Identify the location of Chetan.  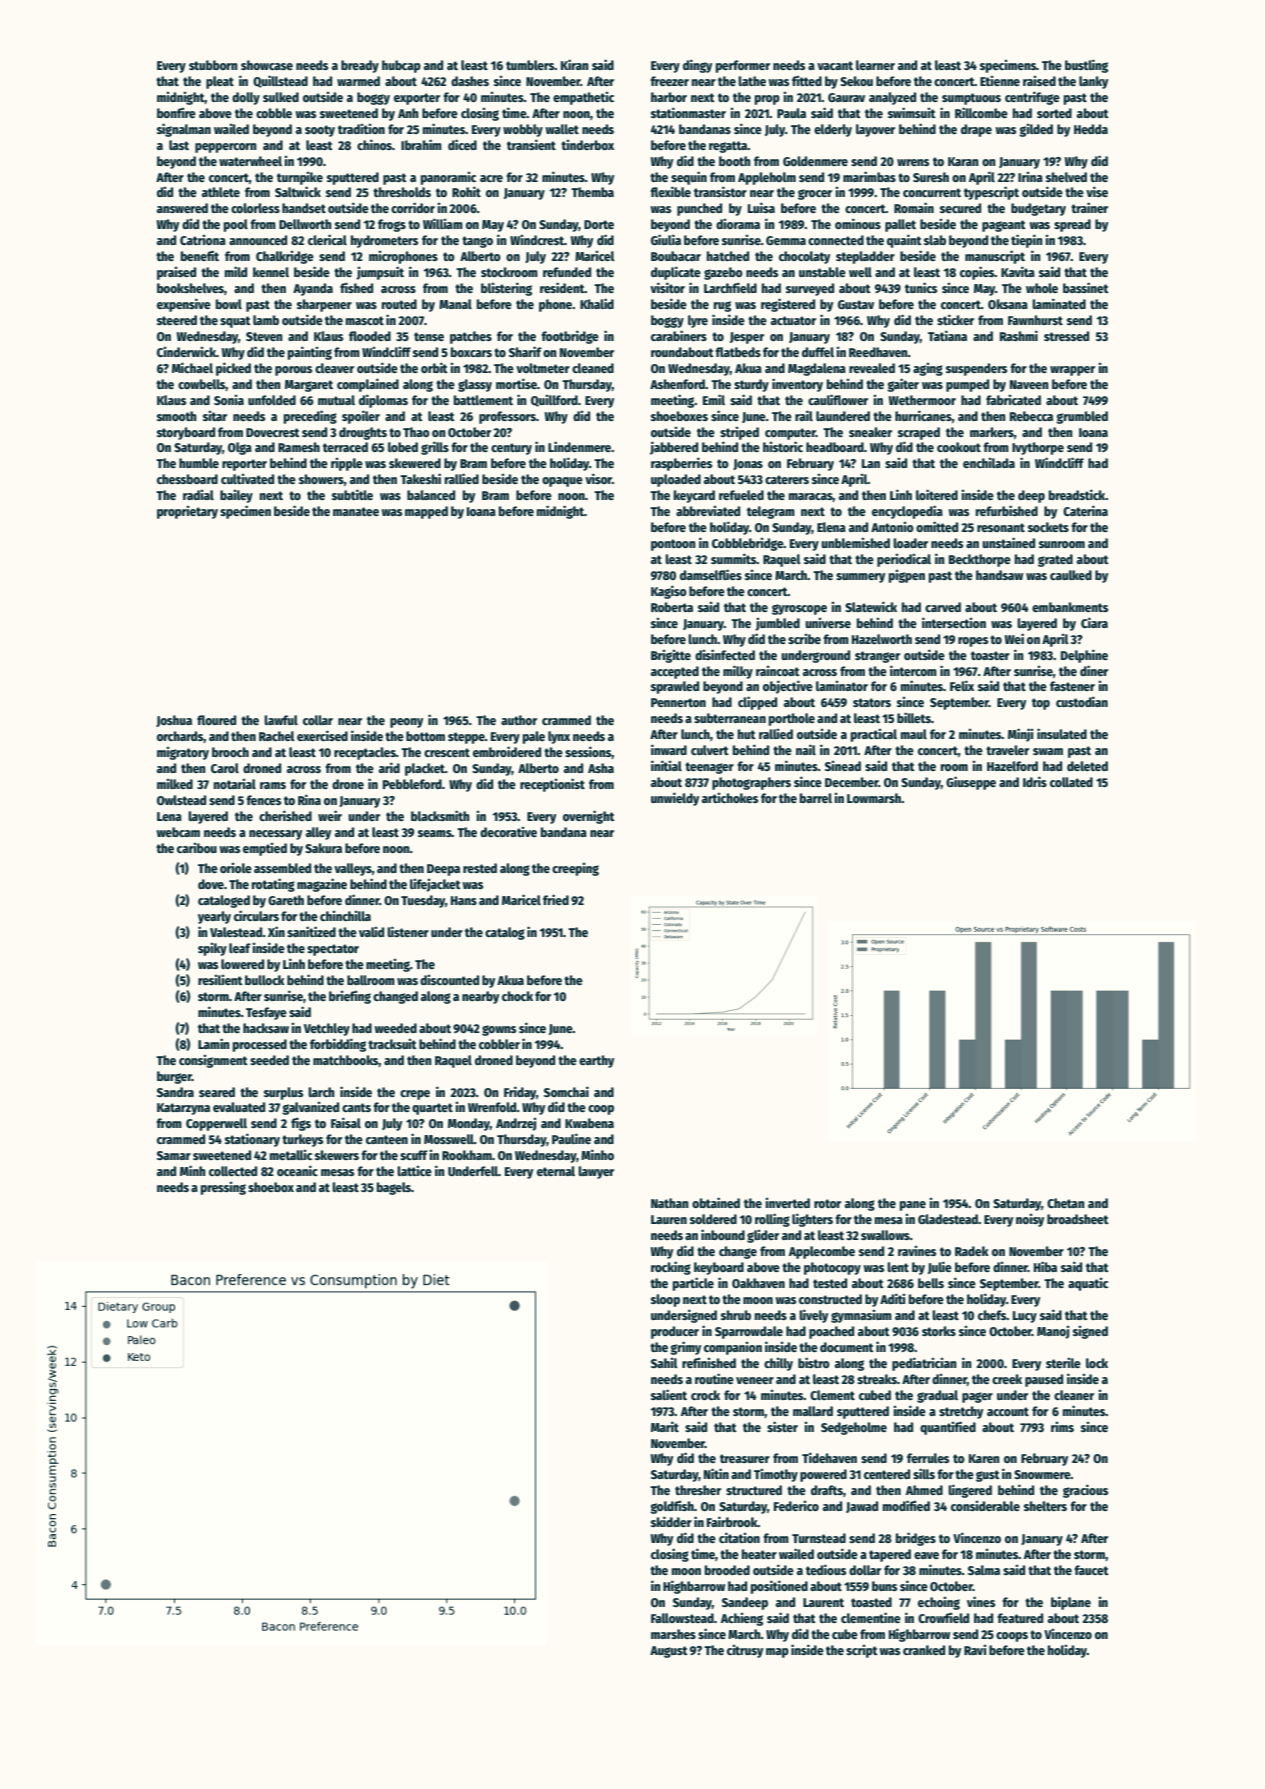
(1066, 1203).
